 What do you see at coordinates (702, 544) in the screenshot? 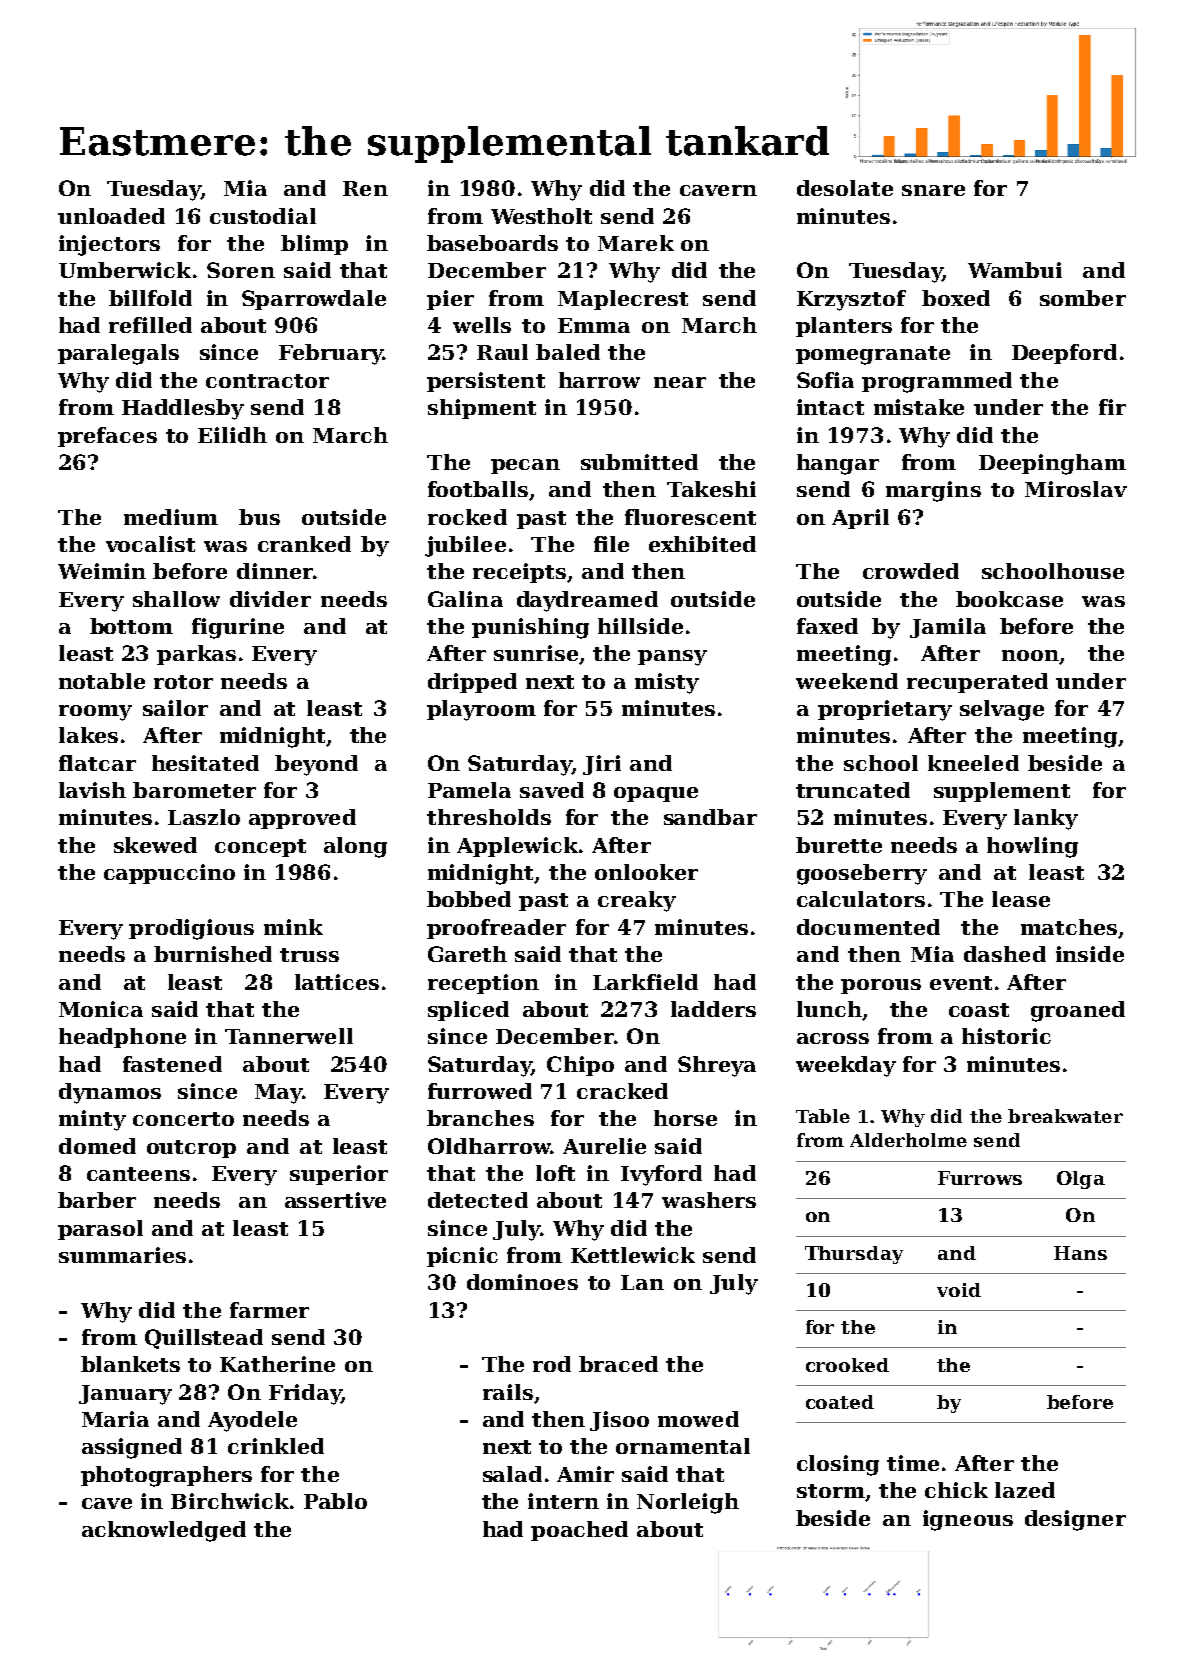
I see `exhibited` at bounding box center [702, 544].
